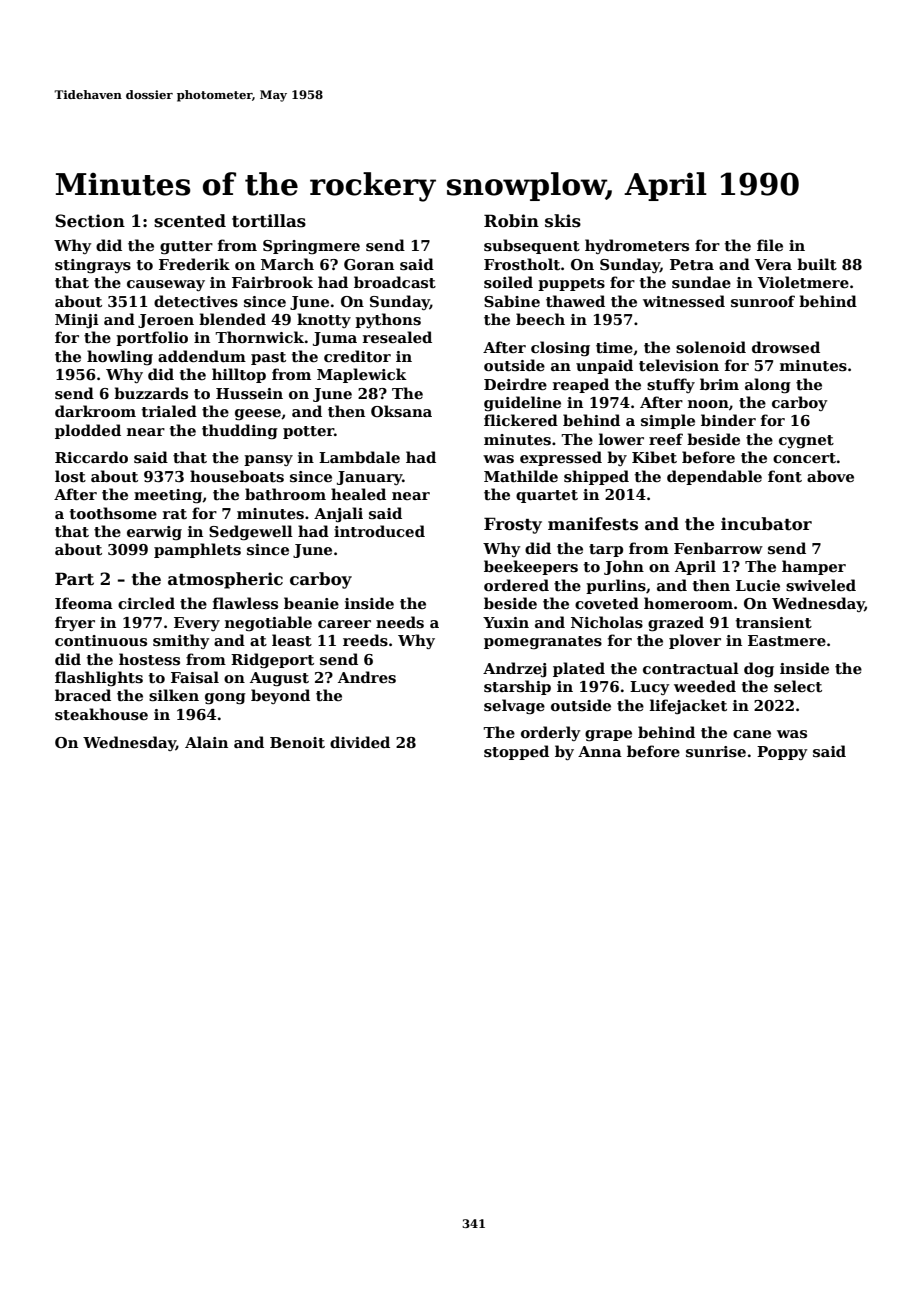 The height and width of the document is (1311, 924). I want to click on Goran, so click(369, 264).
